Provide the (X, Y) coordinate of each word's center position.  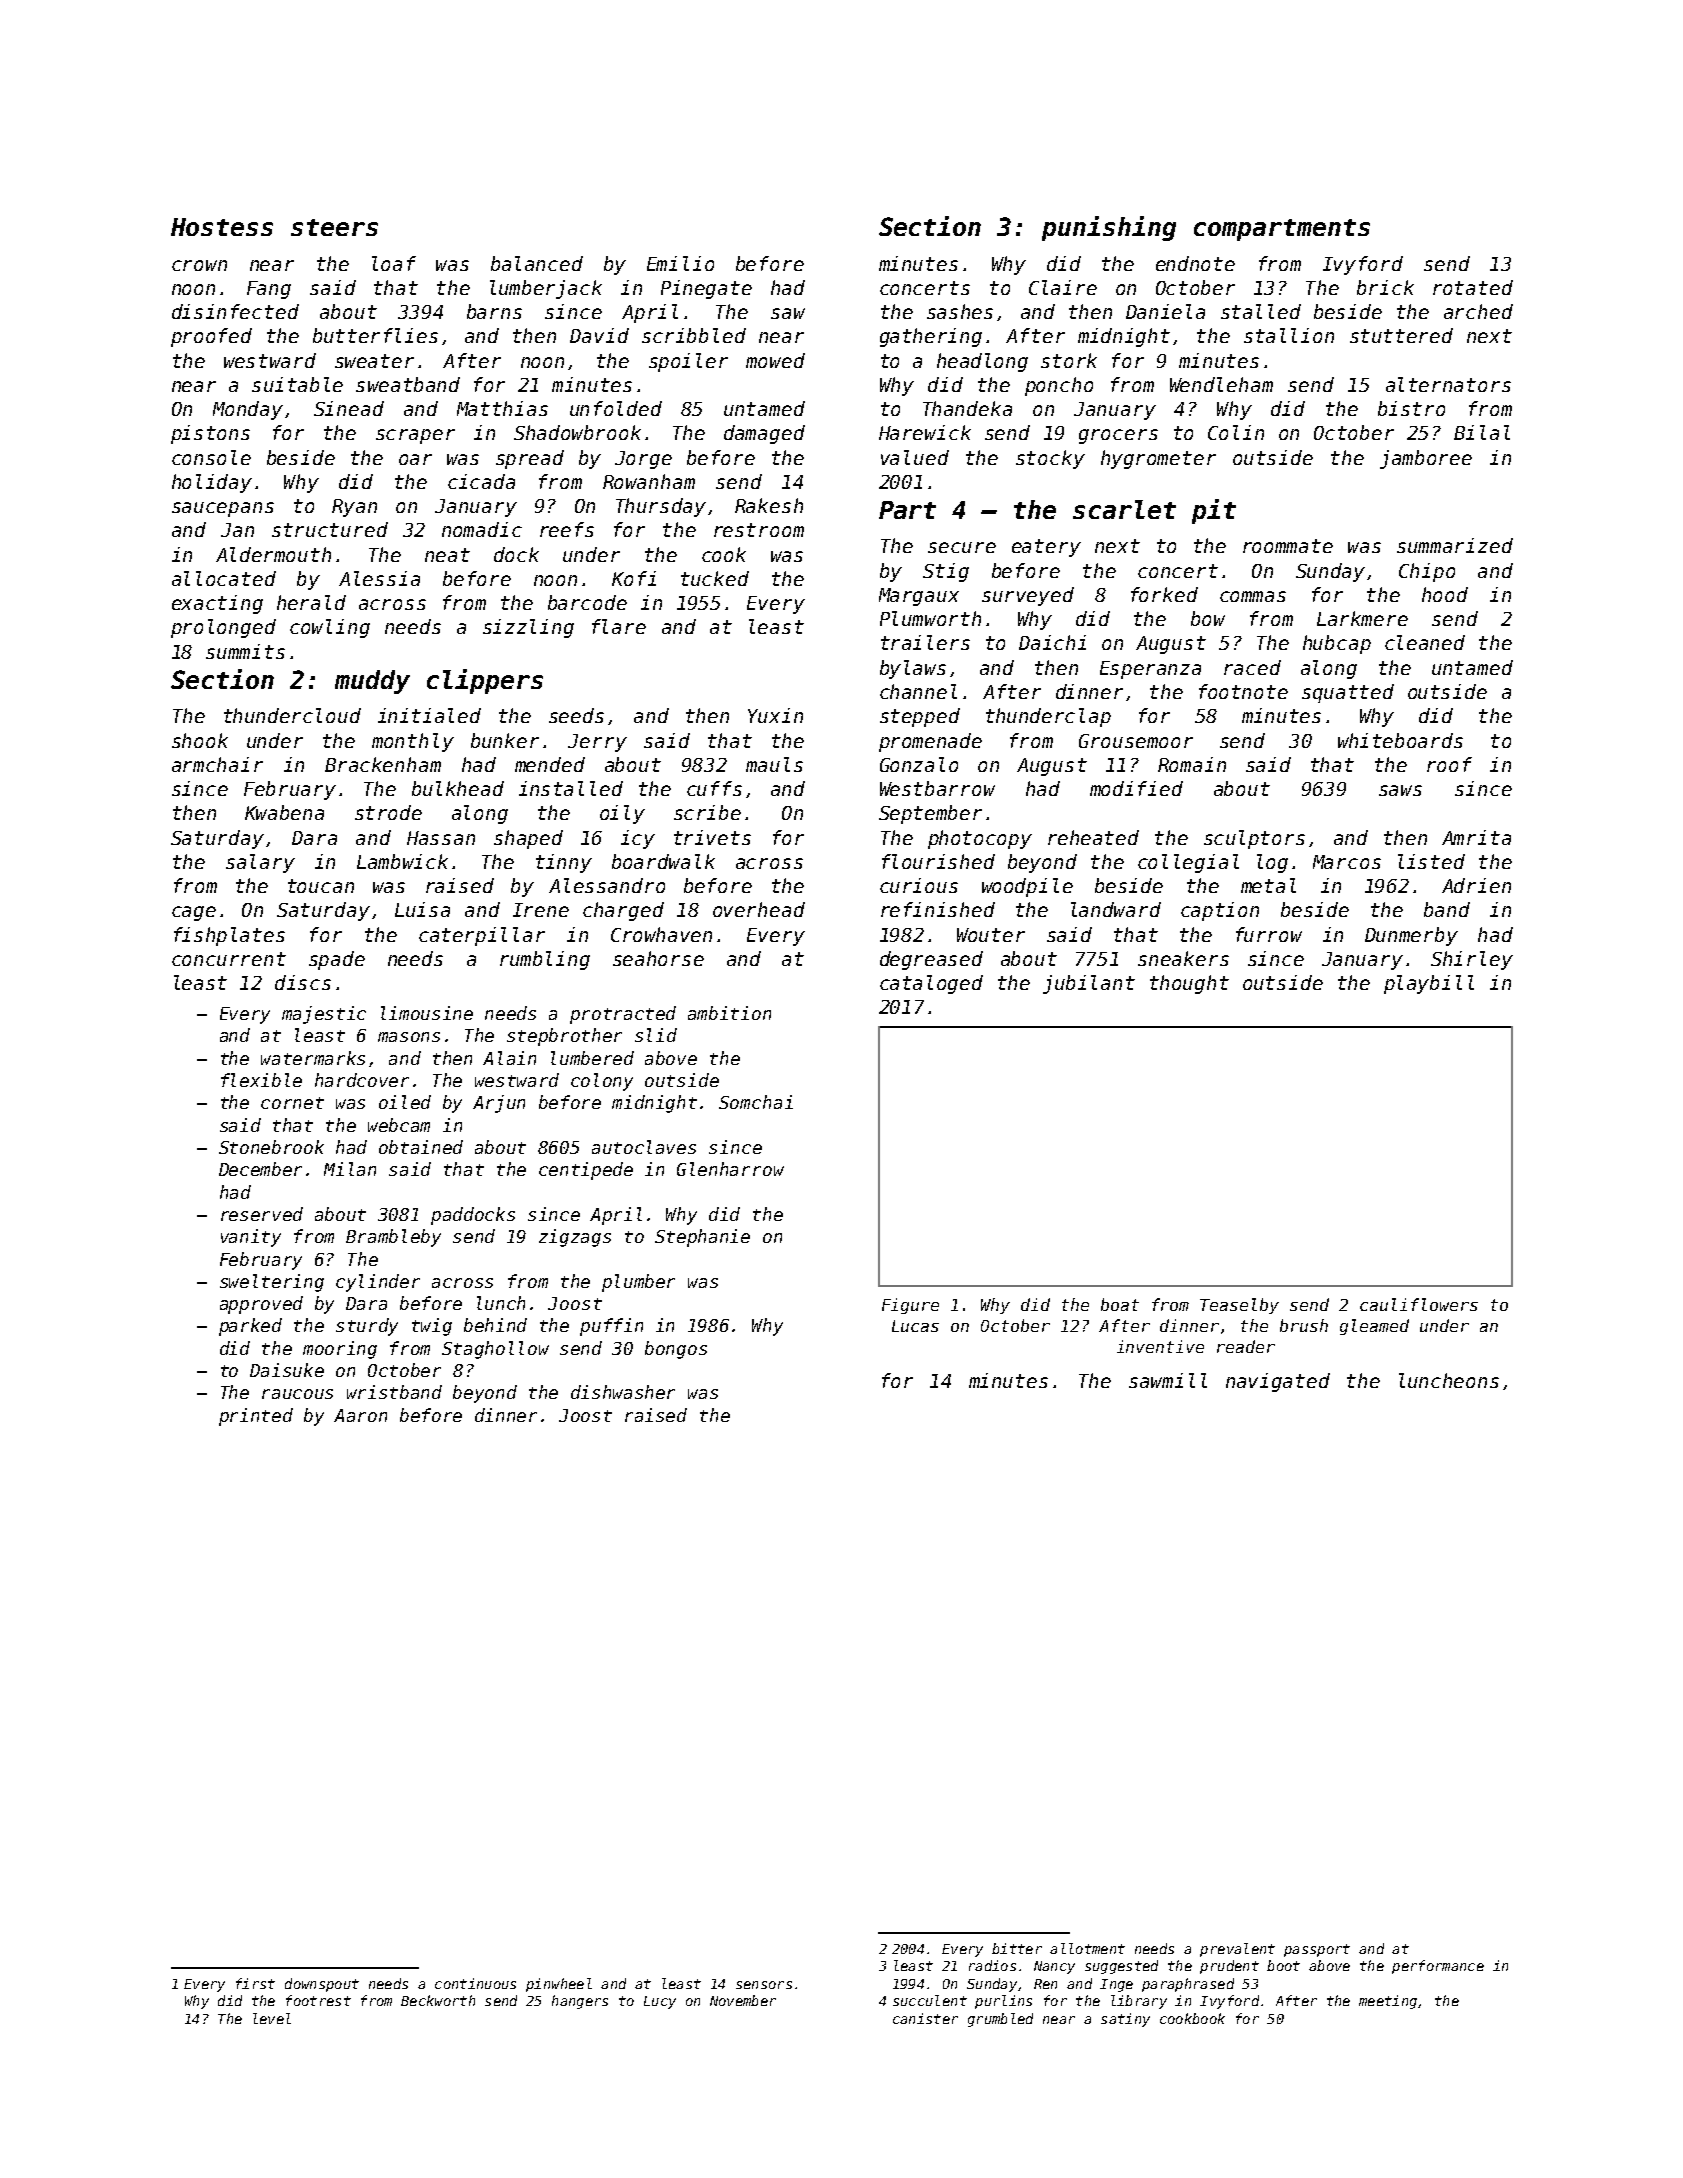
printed (256, 1417)
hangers (580, 2002)
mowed (775, 360)
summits (245, 651)
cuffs (714, 788)
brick (1385, 287)
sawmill (1168, 1380)
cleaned (1425, 642)
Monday (248, 410)
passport (1317, 1950)
